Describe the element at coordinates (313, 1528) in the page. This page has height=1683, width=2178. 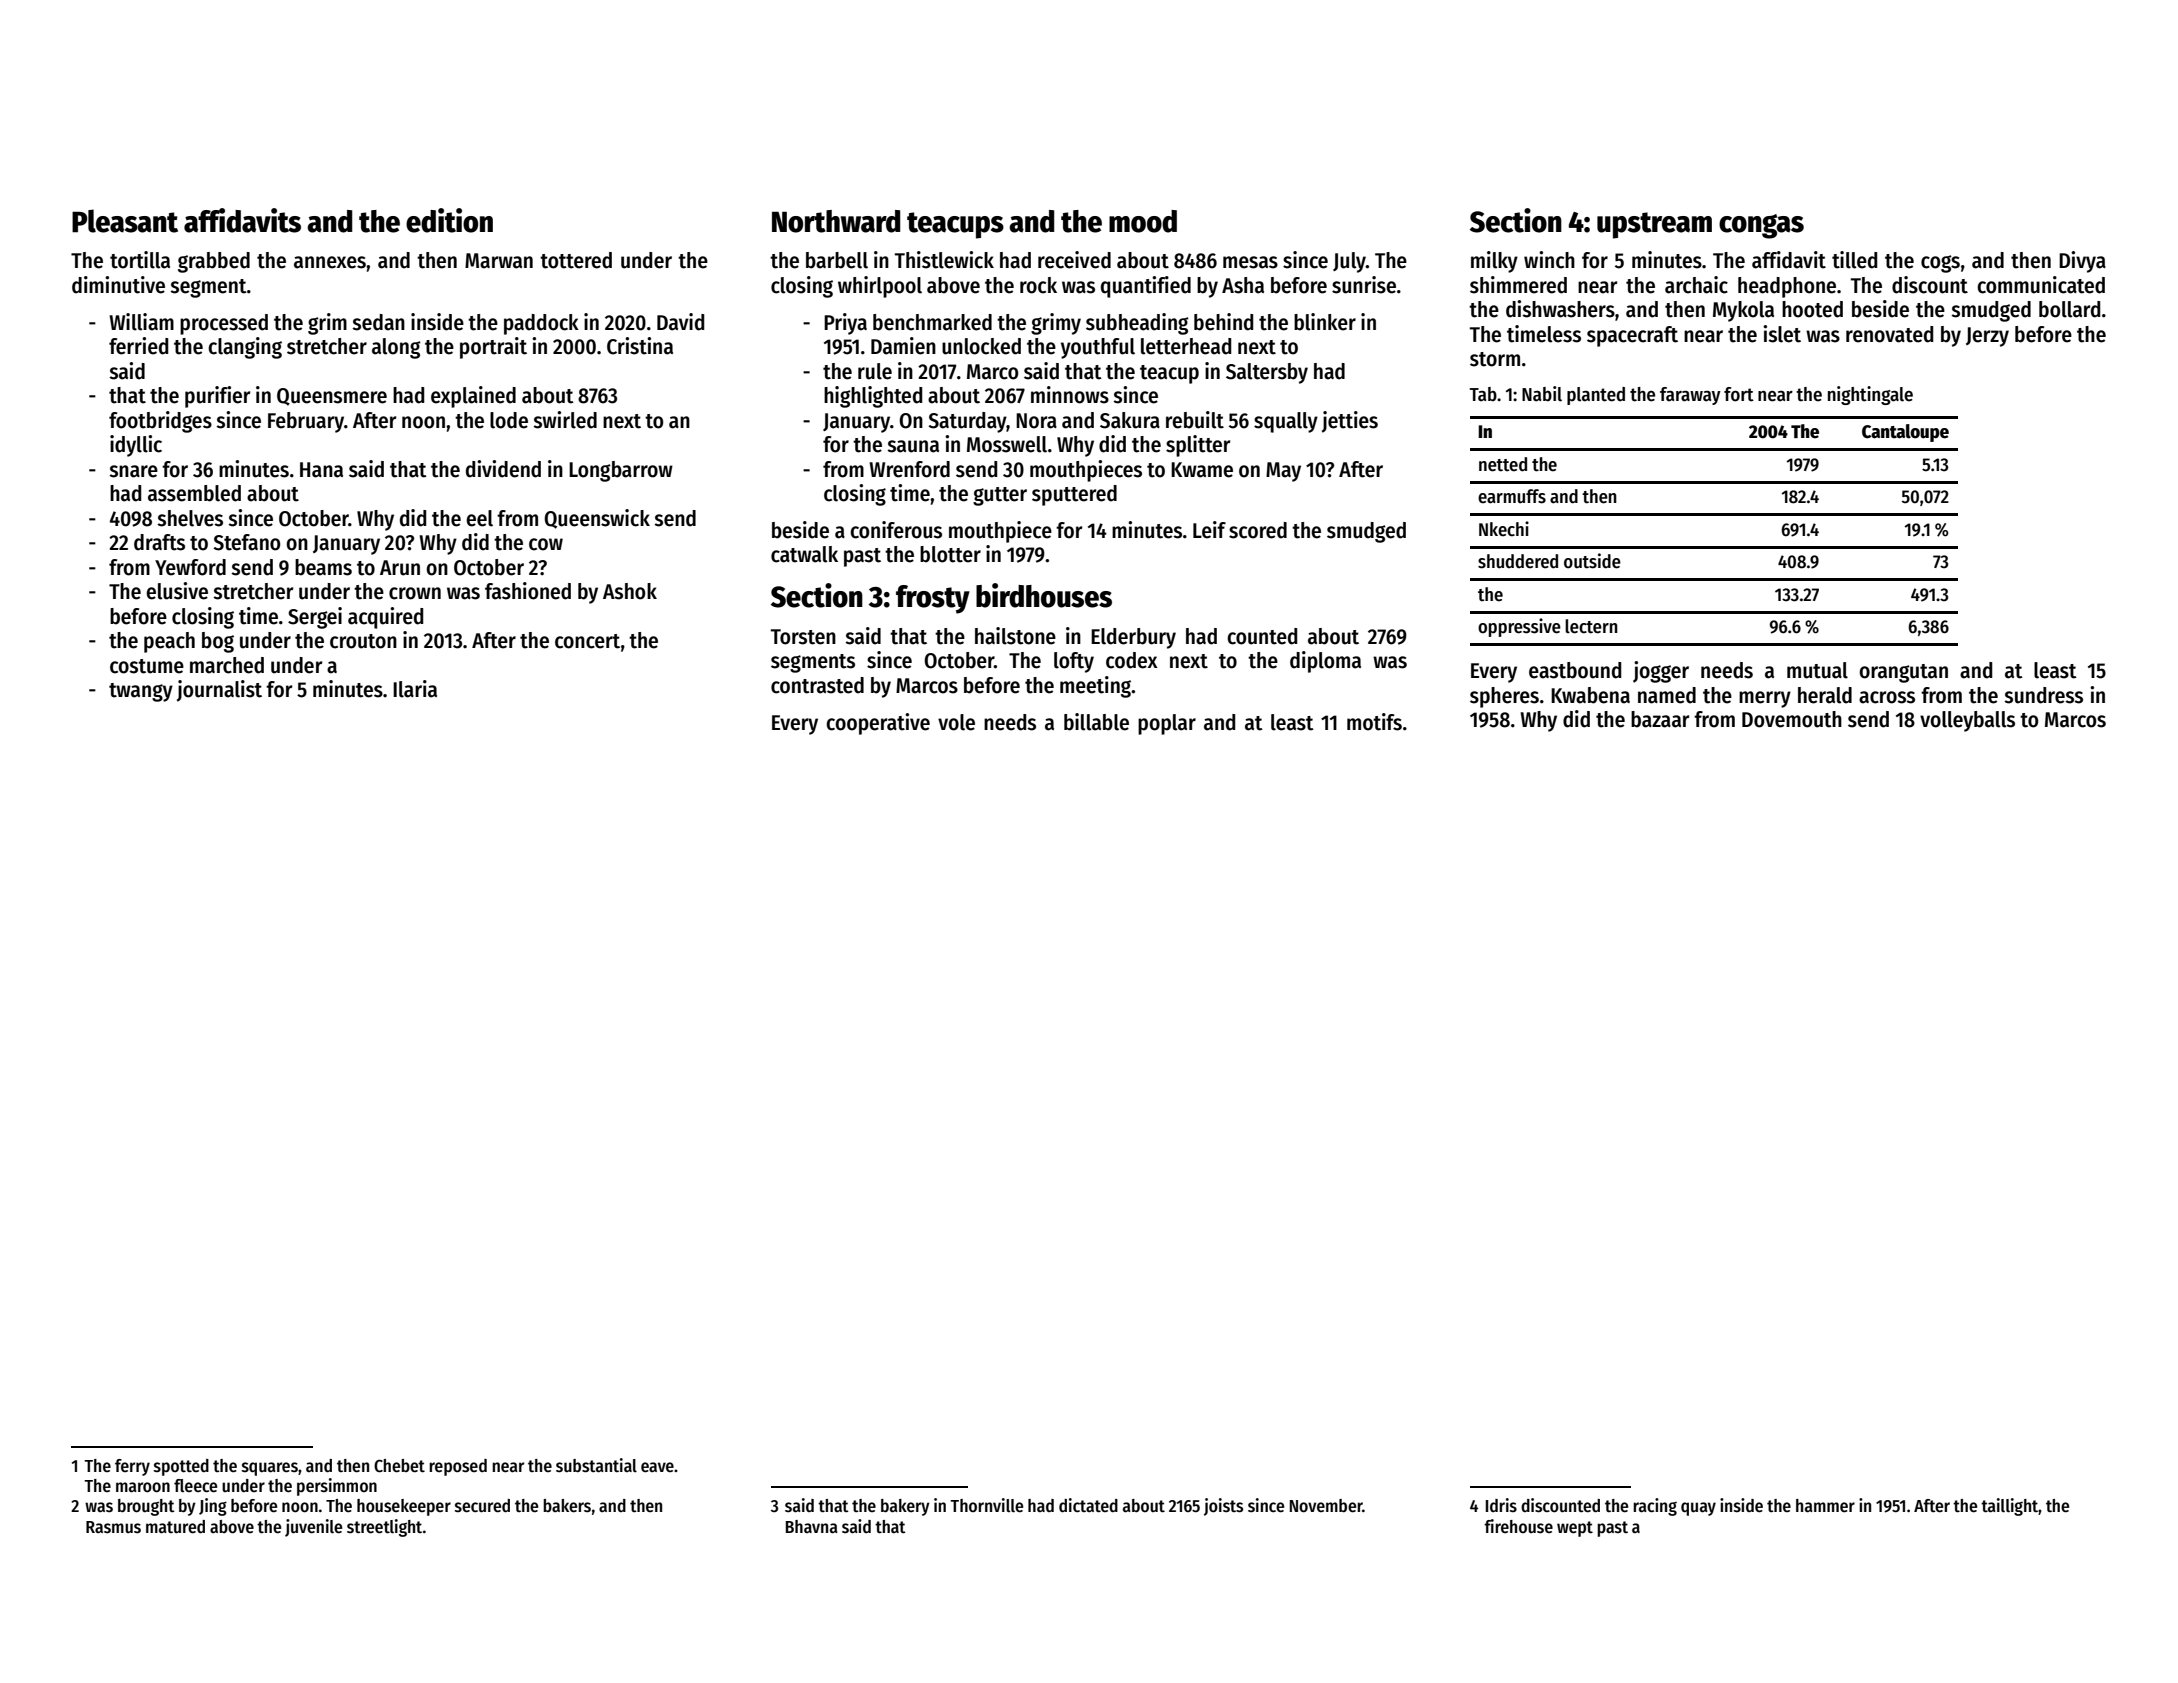
I see `juvenile` at that location.
